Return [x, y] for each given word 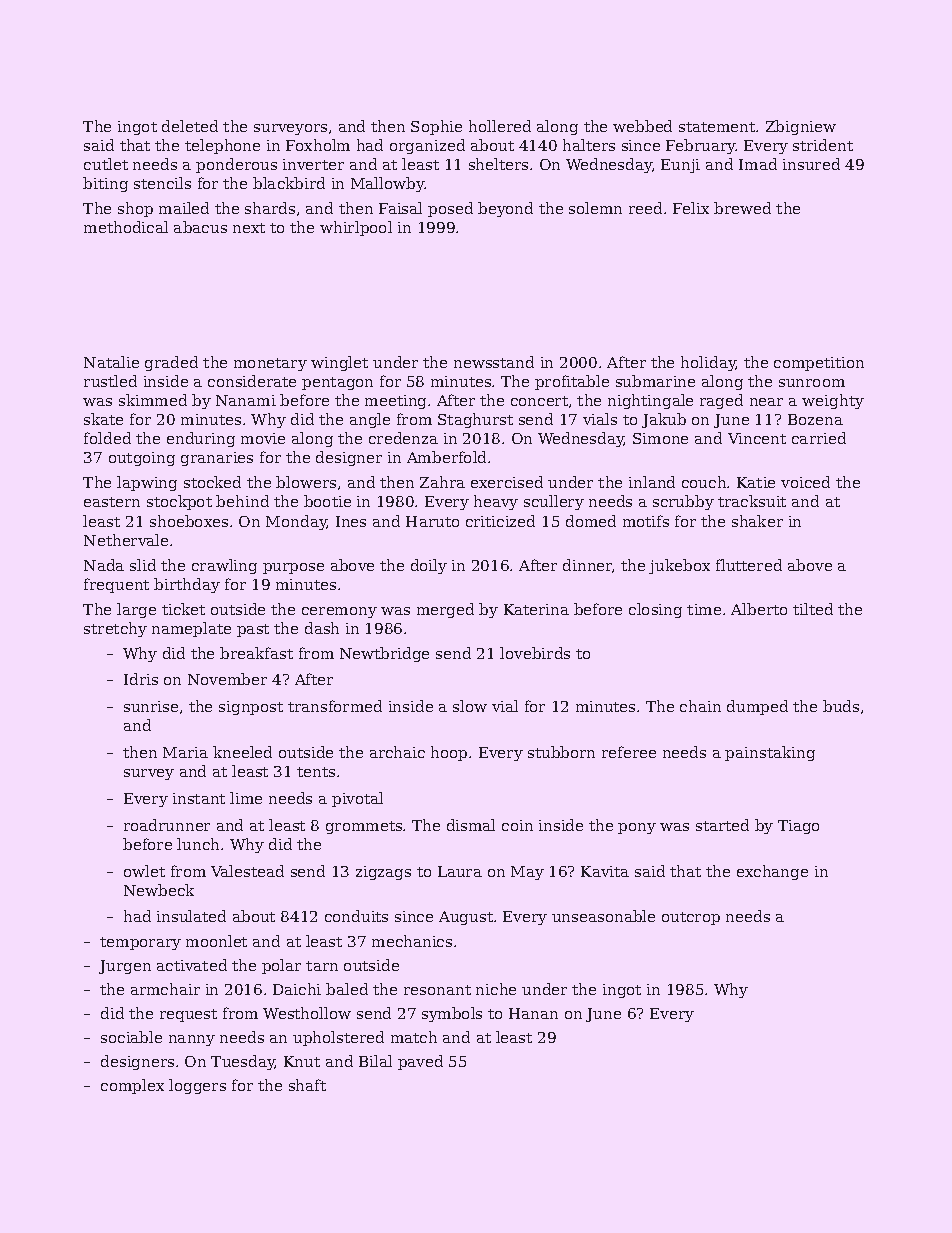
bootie [327, 501]
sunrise [151, 706]
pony [637, 828]
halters [589, 145]
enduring [201, 439]
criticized [500, 521]
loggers [197, 1086]
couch [704, 482]
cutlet [106, 164]
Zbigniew [801, 127]
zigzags [383, 873]
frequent [116, 585]
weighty [833, 401]
